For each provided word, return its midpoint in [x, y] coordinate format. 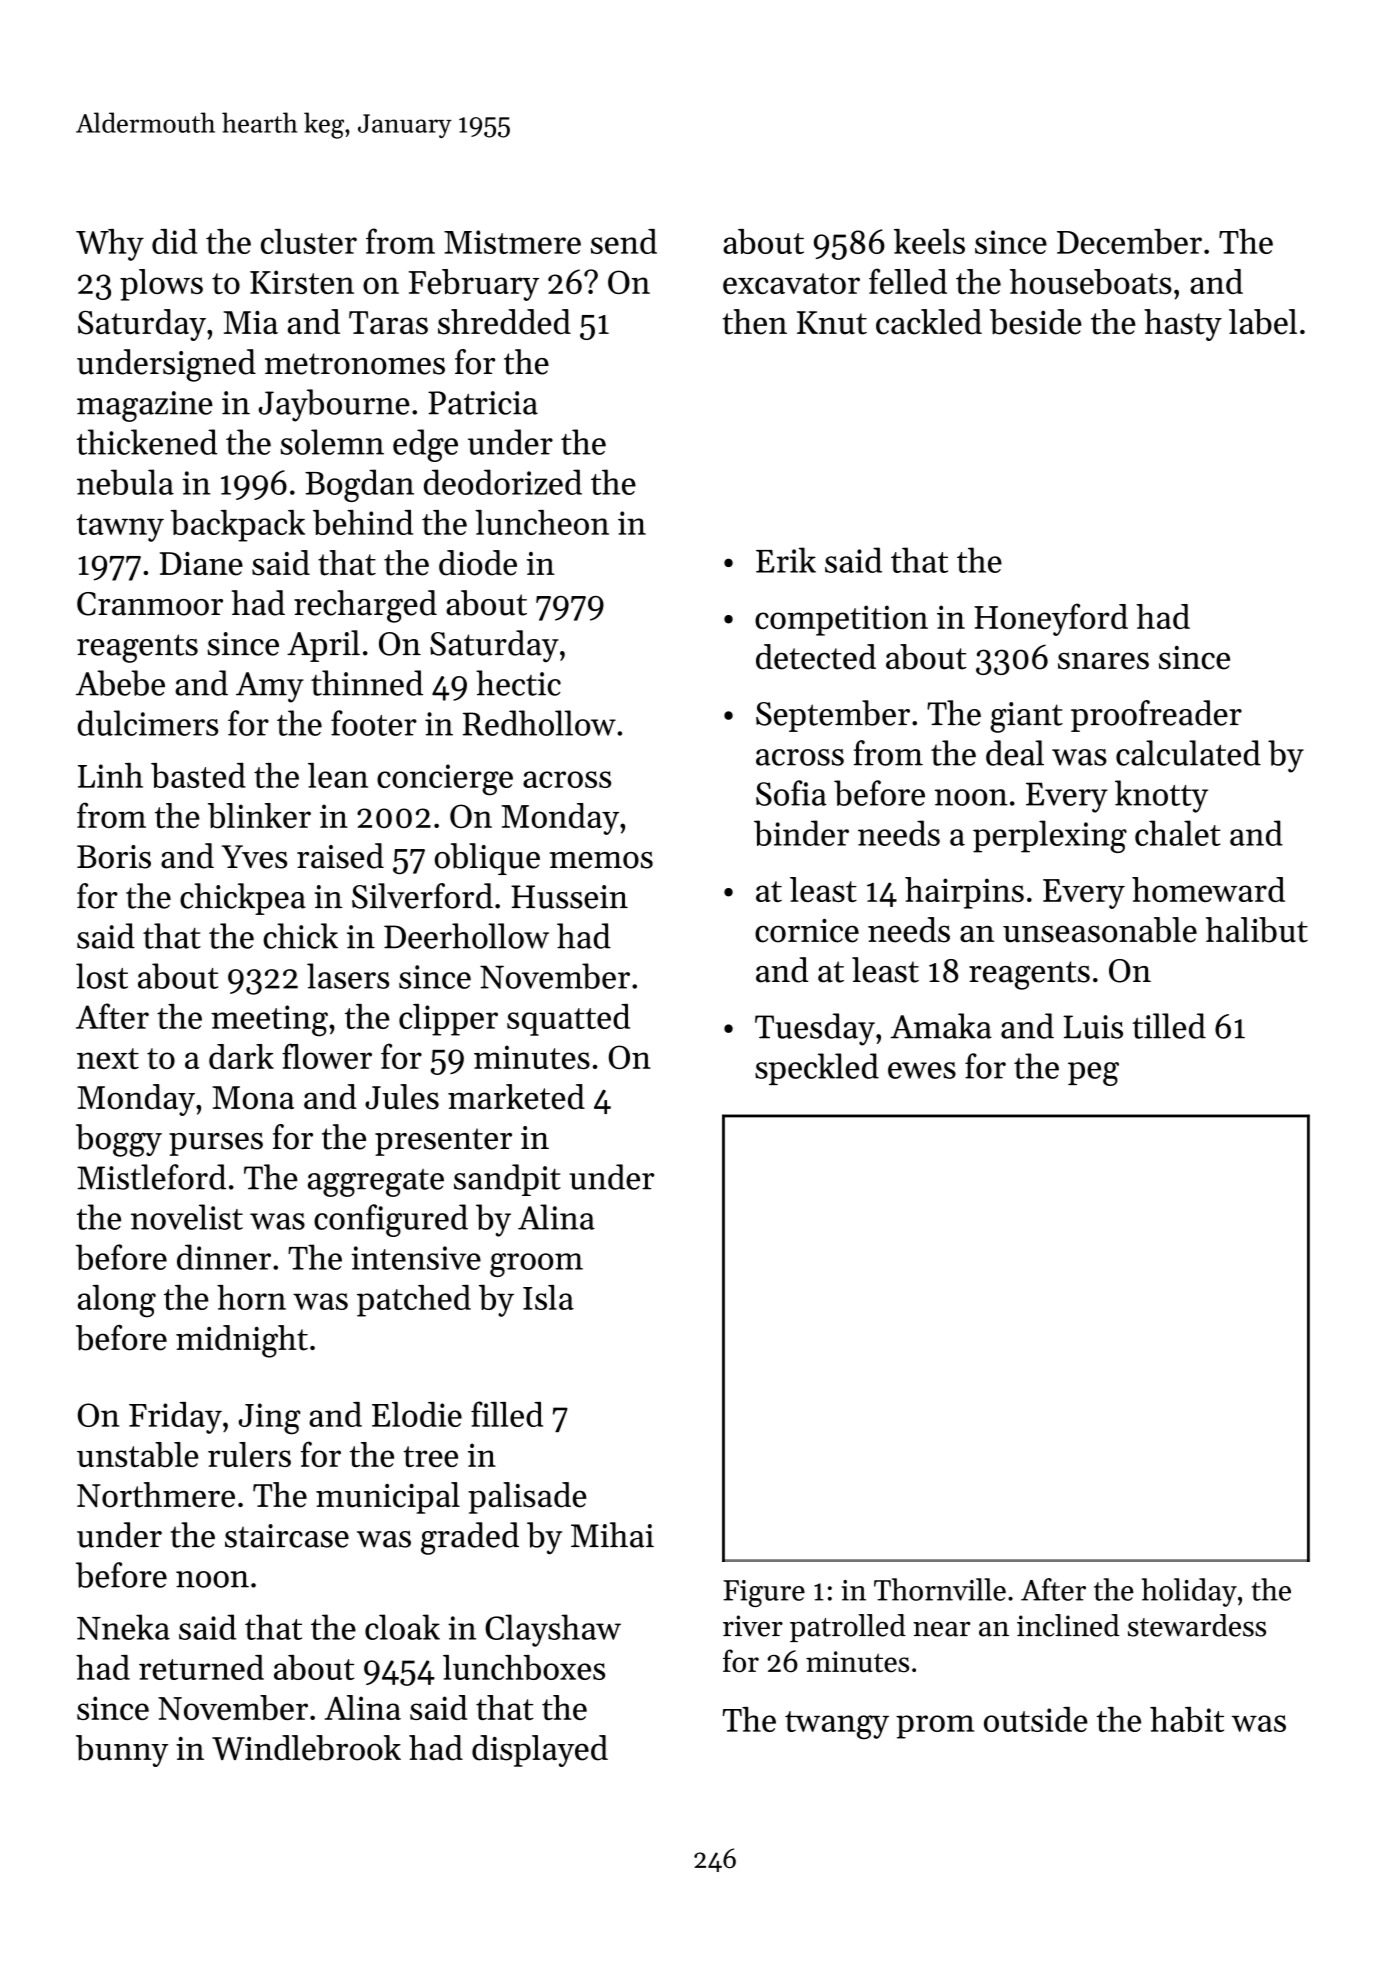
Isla [548, 1297]
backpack [237, 526]
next [108, 1058]
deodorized [503, 482]
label [1263, 322]
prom [935, 1727]
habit [1187, 1719]
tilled [1169, 1026]
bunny [122, 1751]
